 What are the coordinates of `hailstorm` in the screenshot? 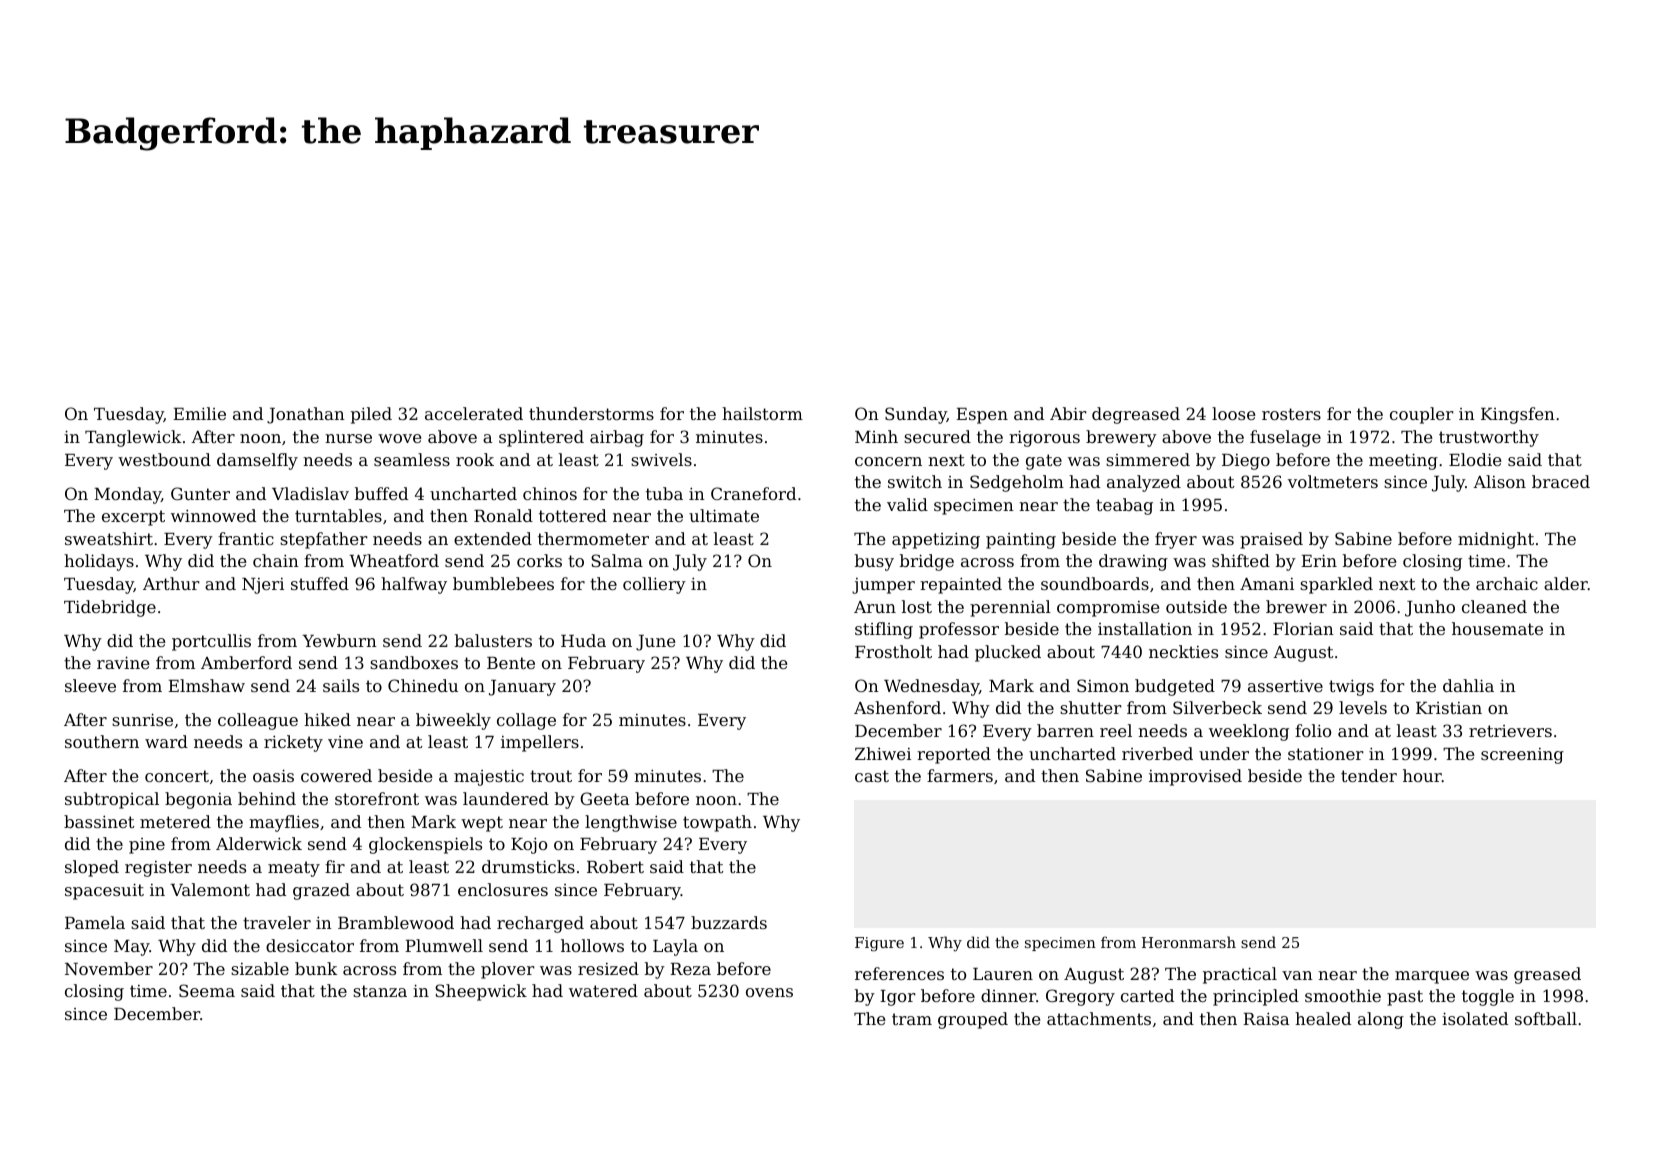 It's located at (762, 413).
